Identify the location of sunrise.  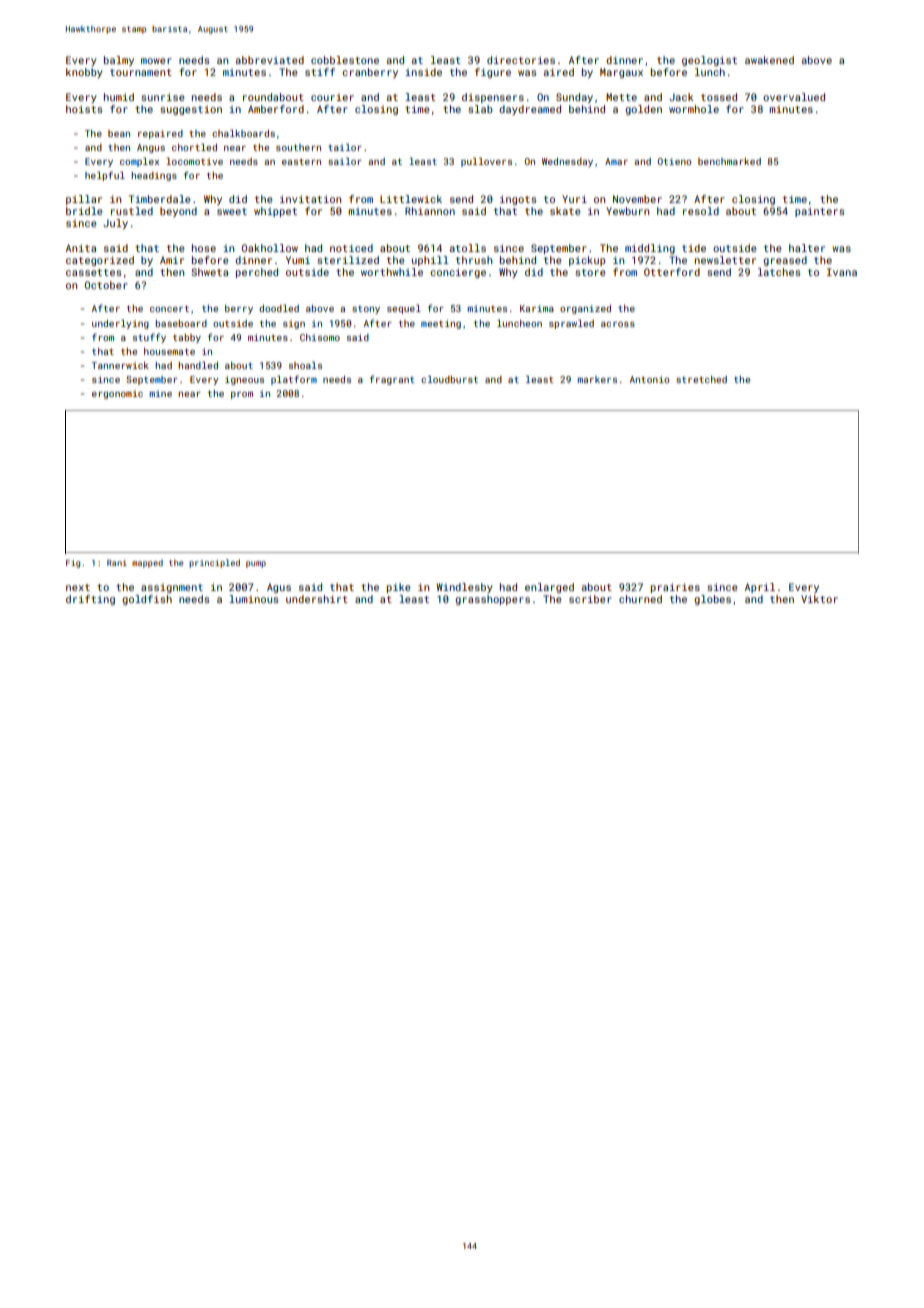
(163, 97).
